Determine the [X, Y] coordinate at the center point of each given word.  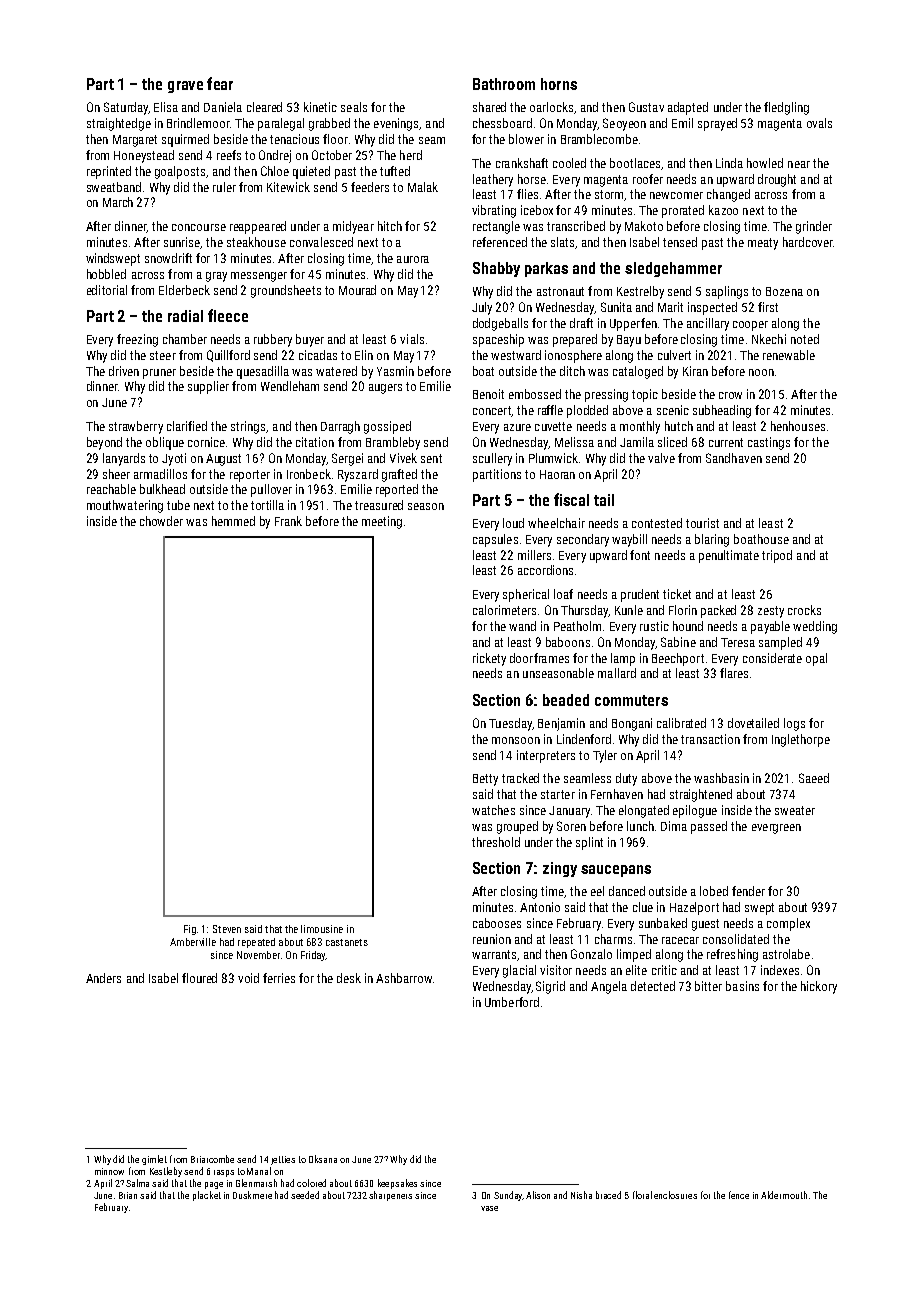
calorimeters [504, 610]
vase [489, 1208]
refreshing [732, 955]
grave [185, 87]
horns [559, 84]
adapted [688, 108]
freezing [137, 340]
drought [777, 180]
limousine [322, 929]
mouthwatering [125, 506]
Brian [128, 1195]
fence [739, 1195]
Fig [190, 930]
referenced [500, 242]
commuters [631, 700]
